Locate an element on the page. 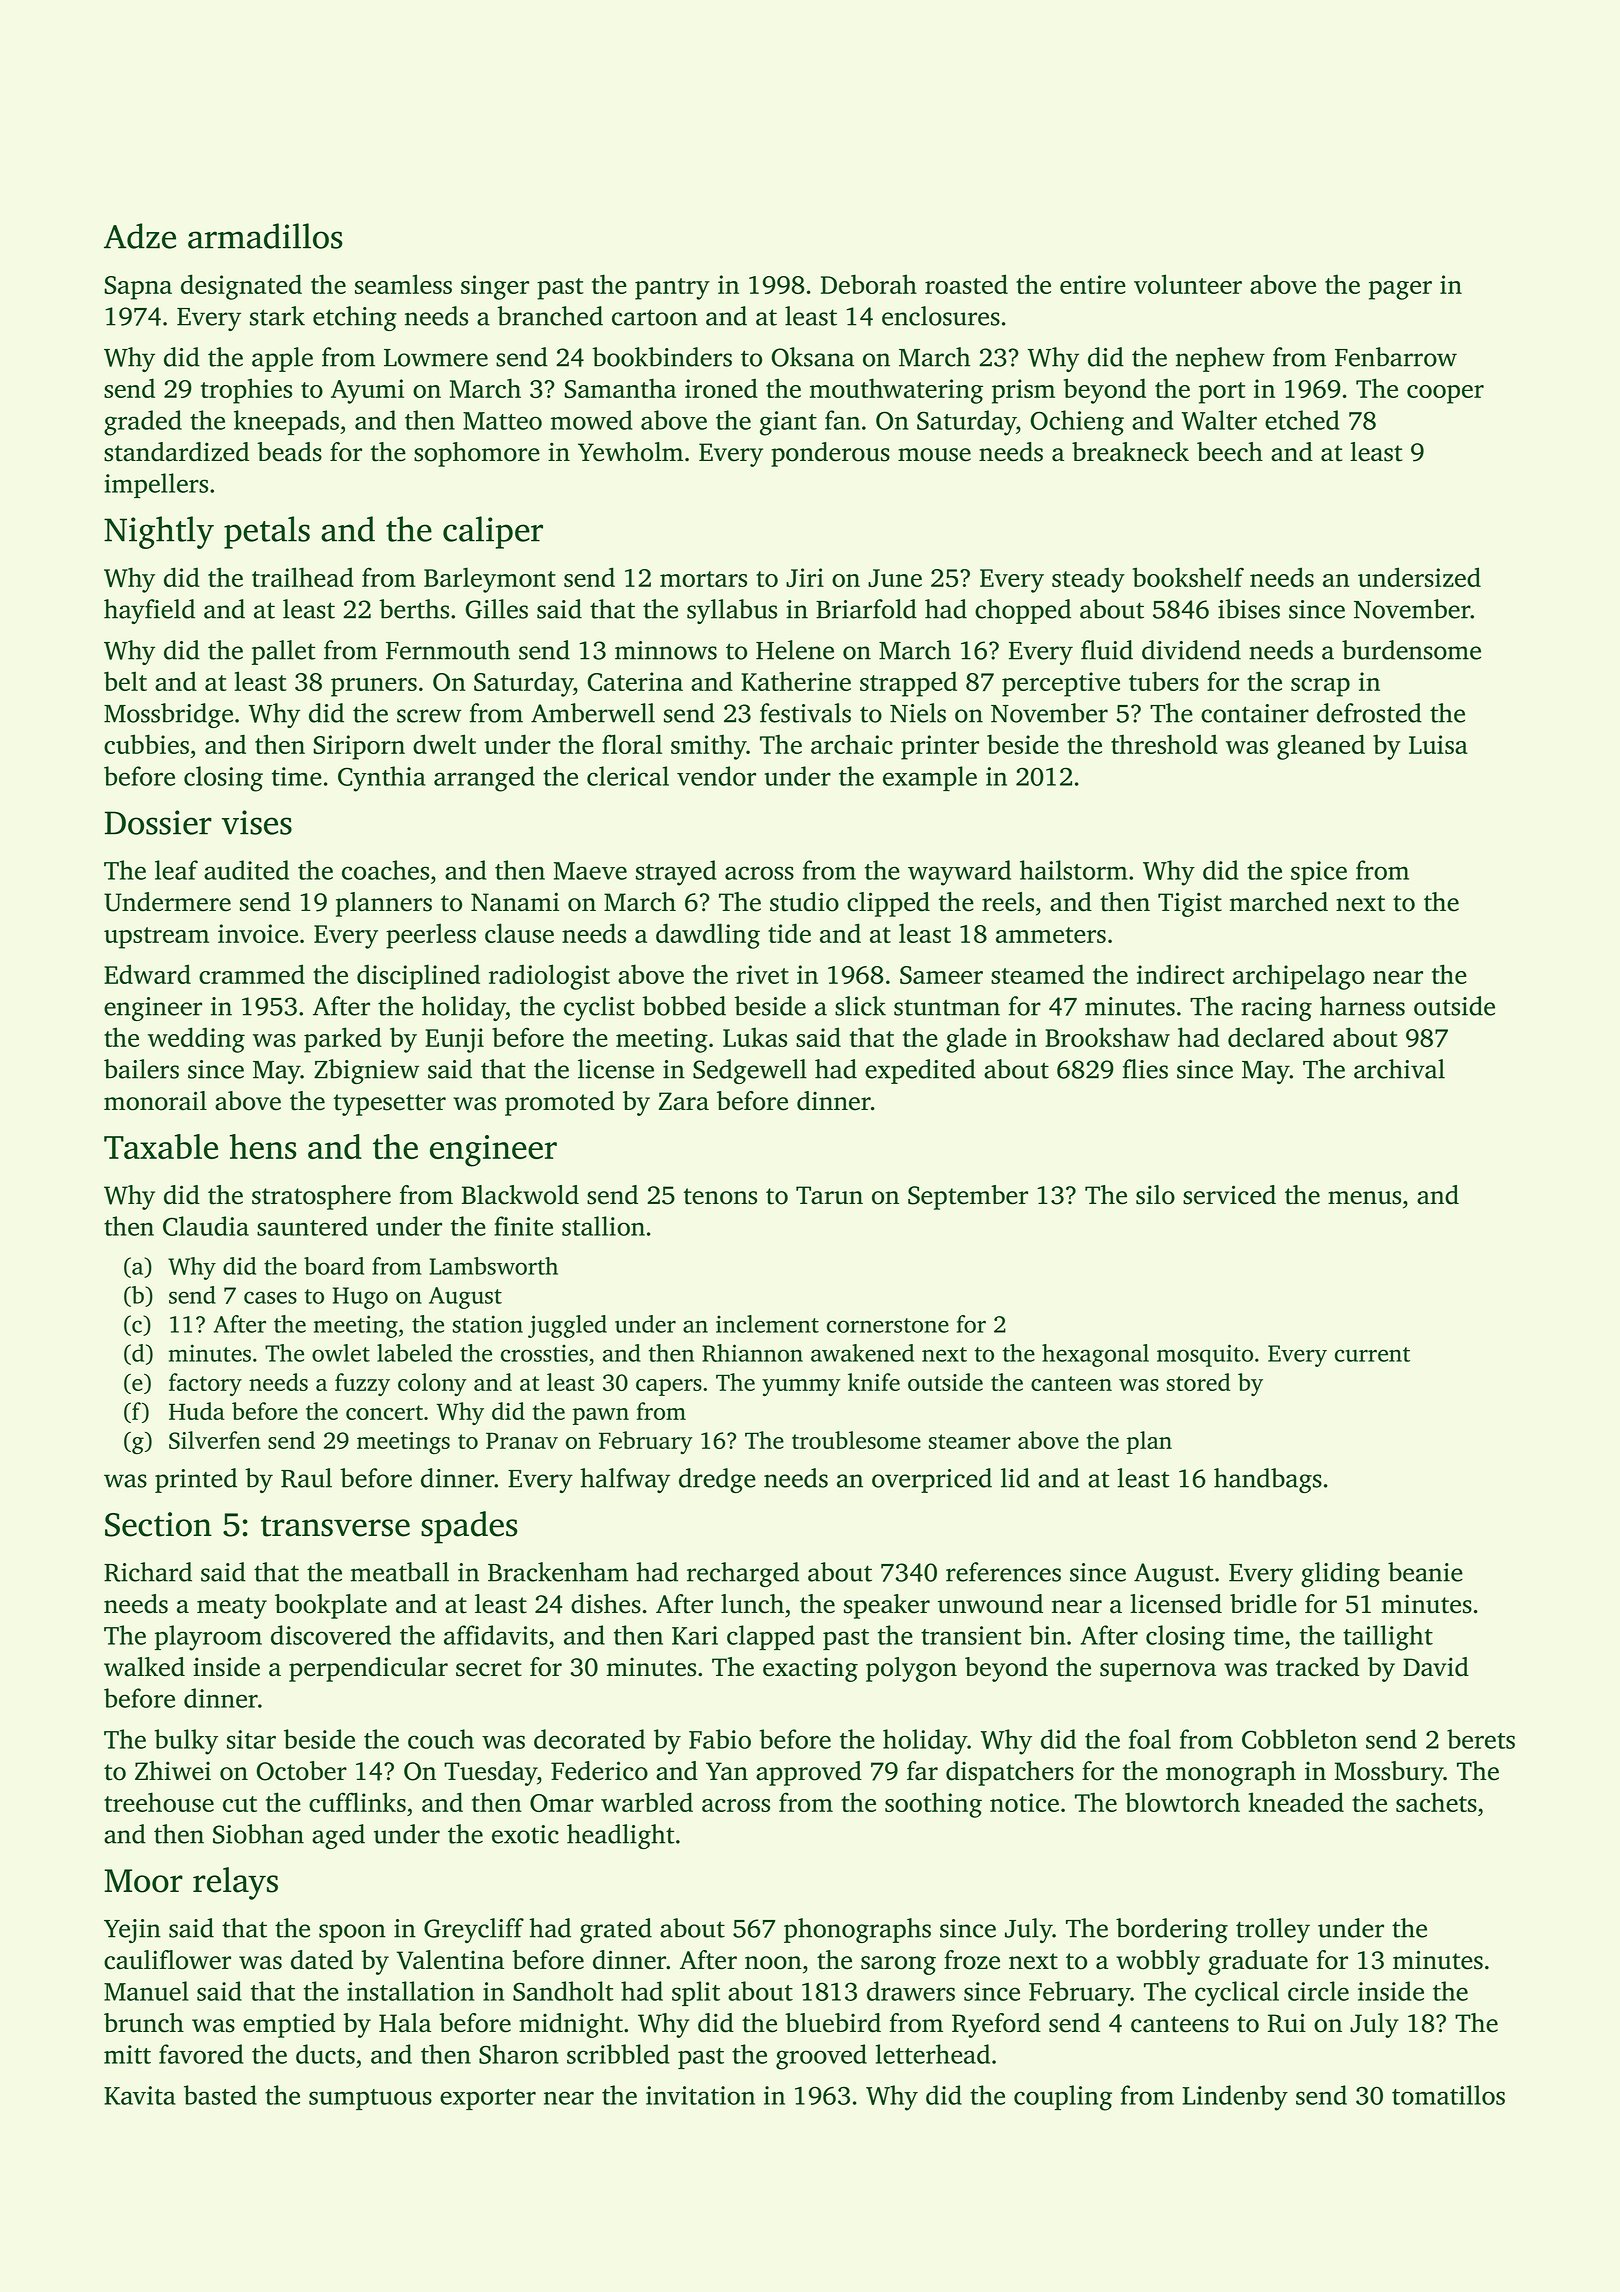  audited is located at coordinates (246, 870).
